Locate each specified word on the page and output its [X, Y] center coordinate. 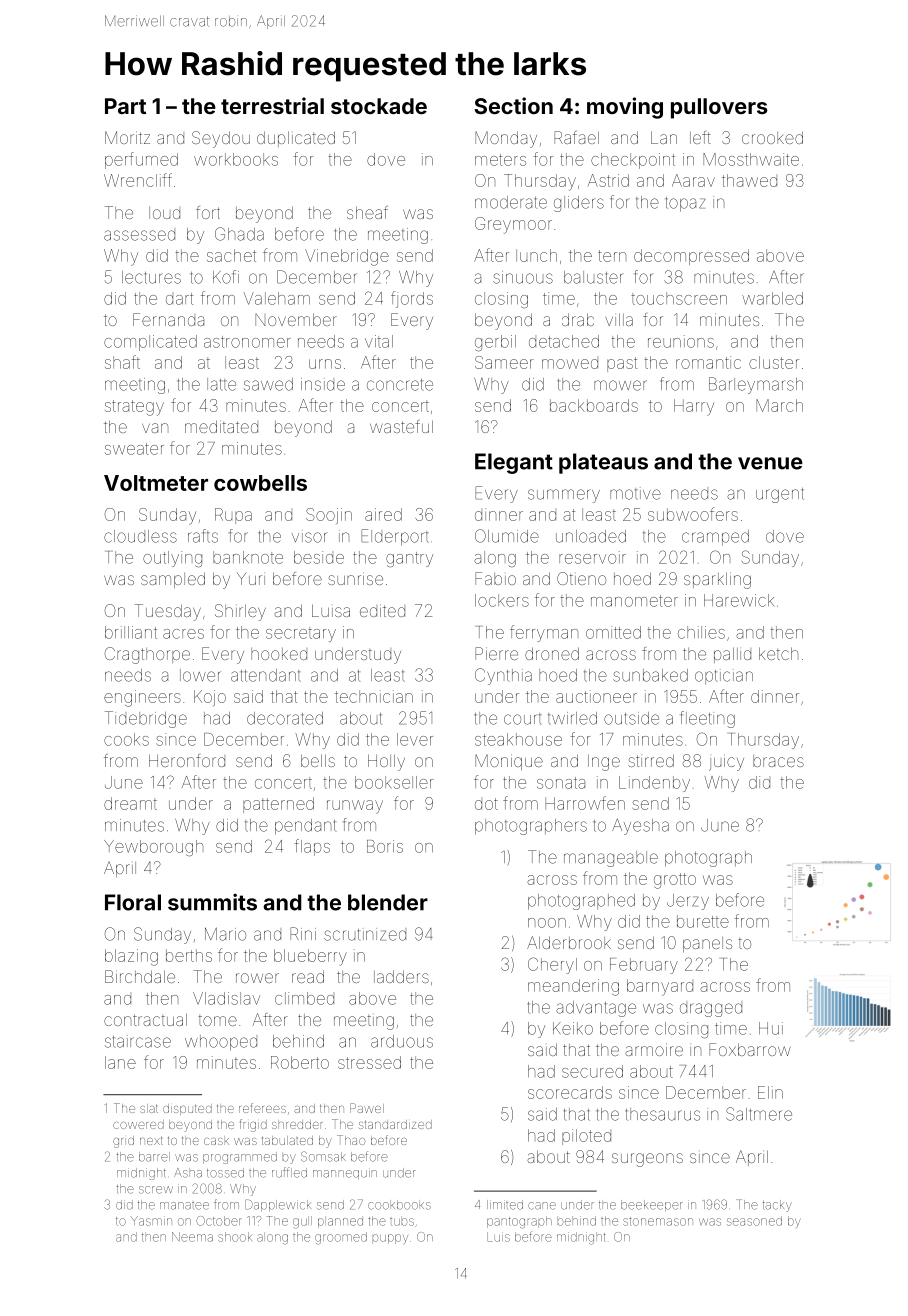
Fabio [495, 578]
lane [120, 1062]
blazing [131, 957]
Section [513, 105]
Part [125, 106]
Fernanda [168, 319]
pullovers [719, 108]
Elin [770, 1092]
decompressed [691, 257]
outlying [172, 559]
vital [379, 341]
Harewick [739, 600]
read [308, 976]
